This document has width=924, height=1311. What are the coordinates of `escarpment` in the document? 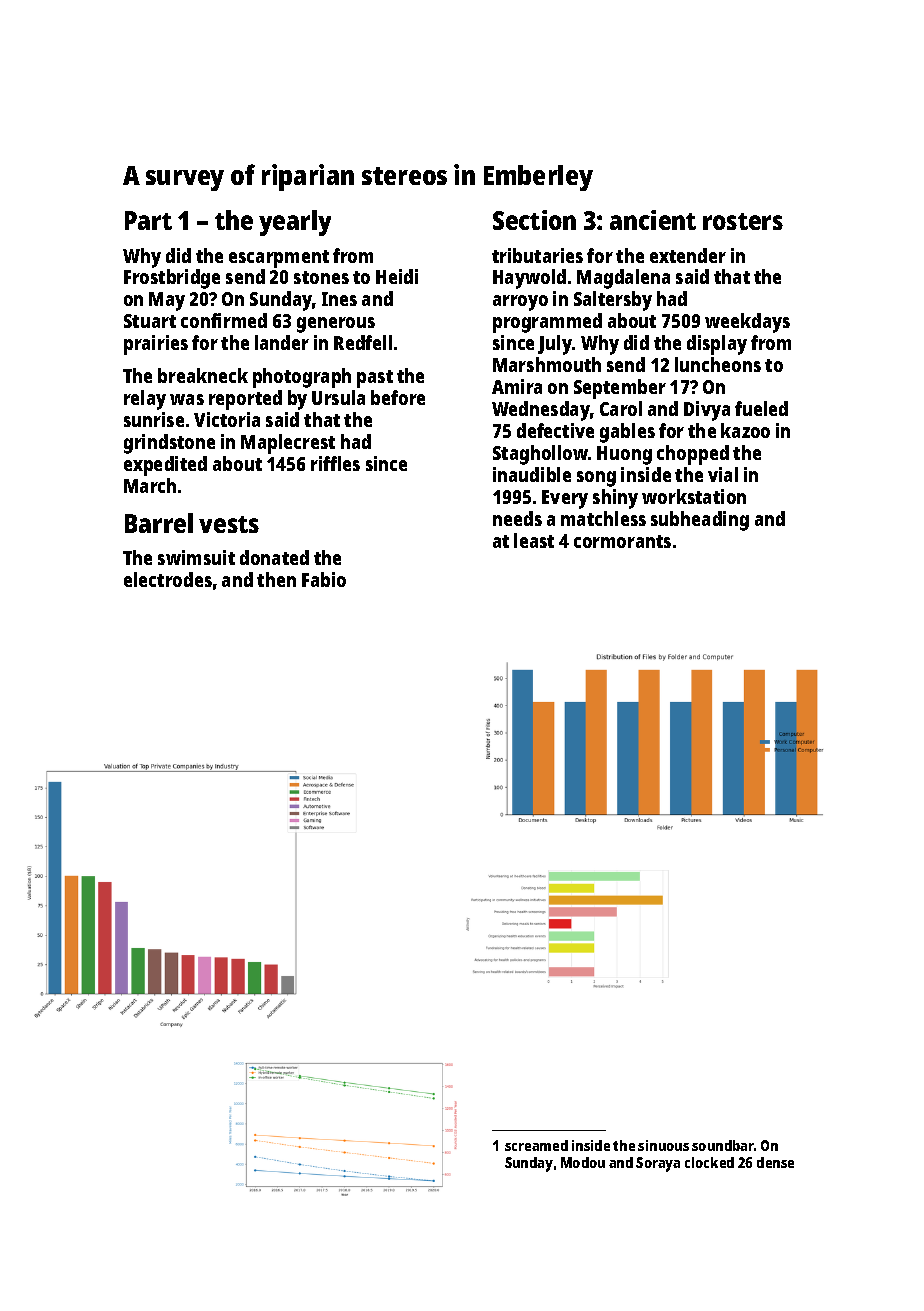 It's located at (279, 259).
